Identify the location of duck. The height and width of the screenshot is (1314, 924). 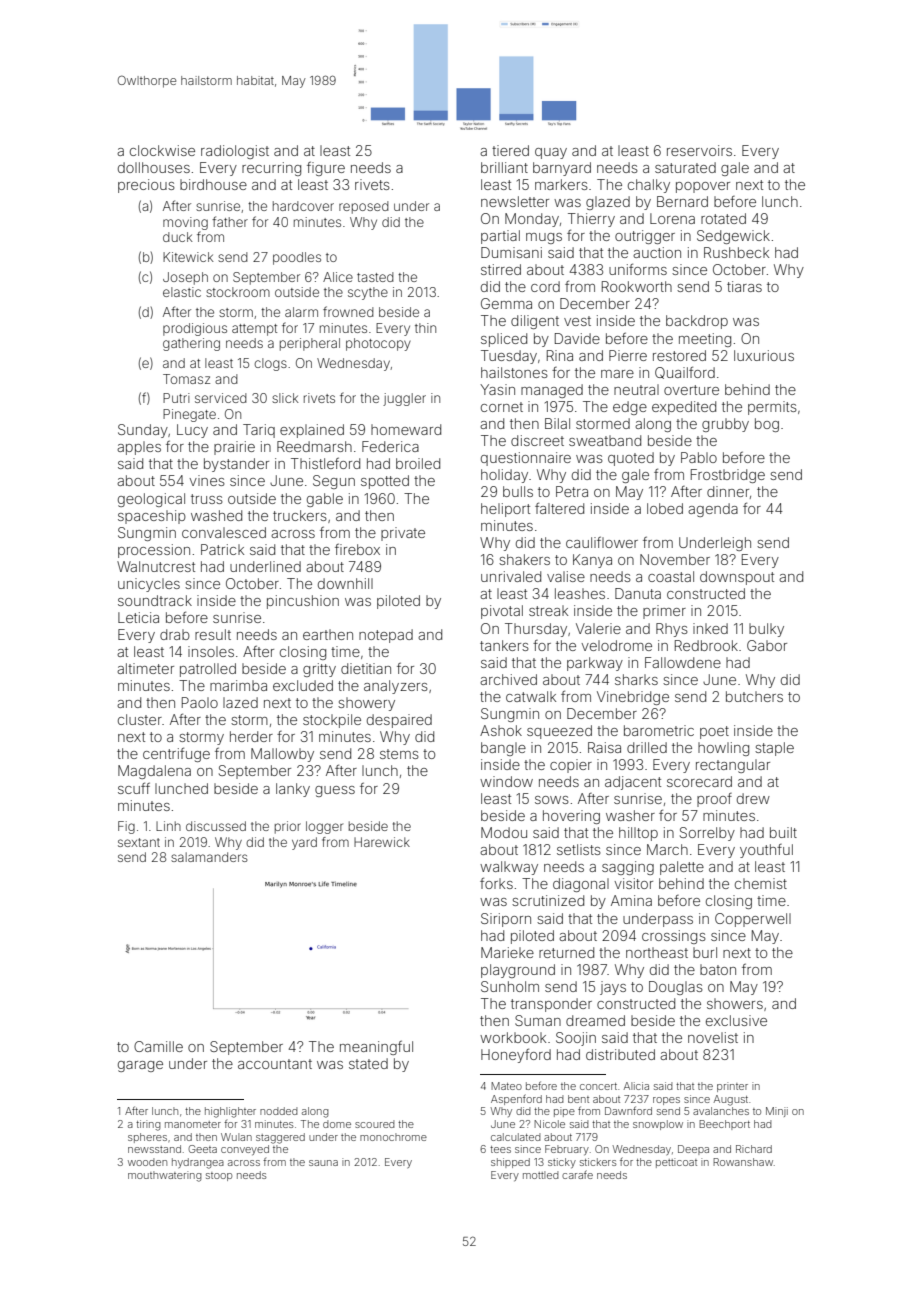
(178, 237).
